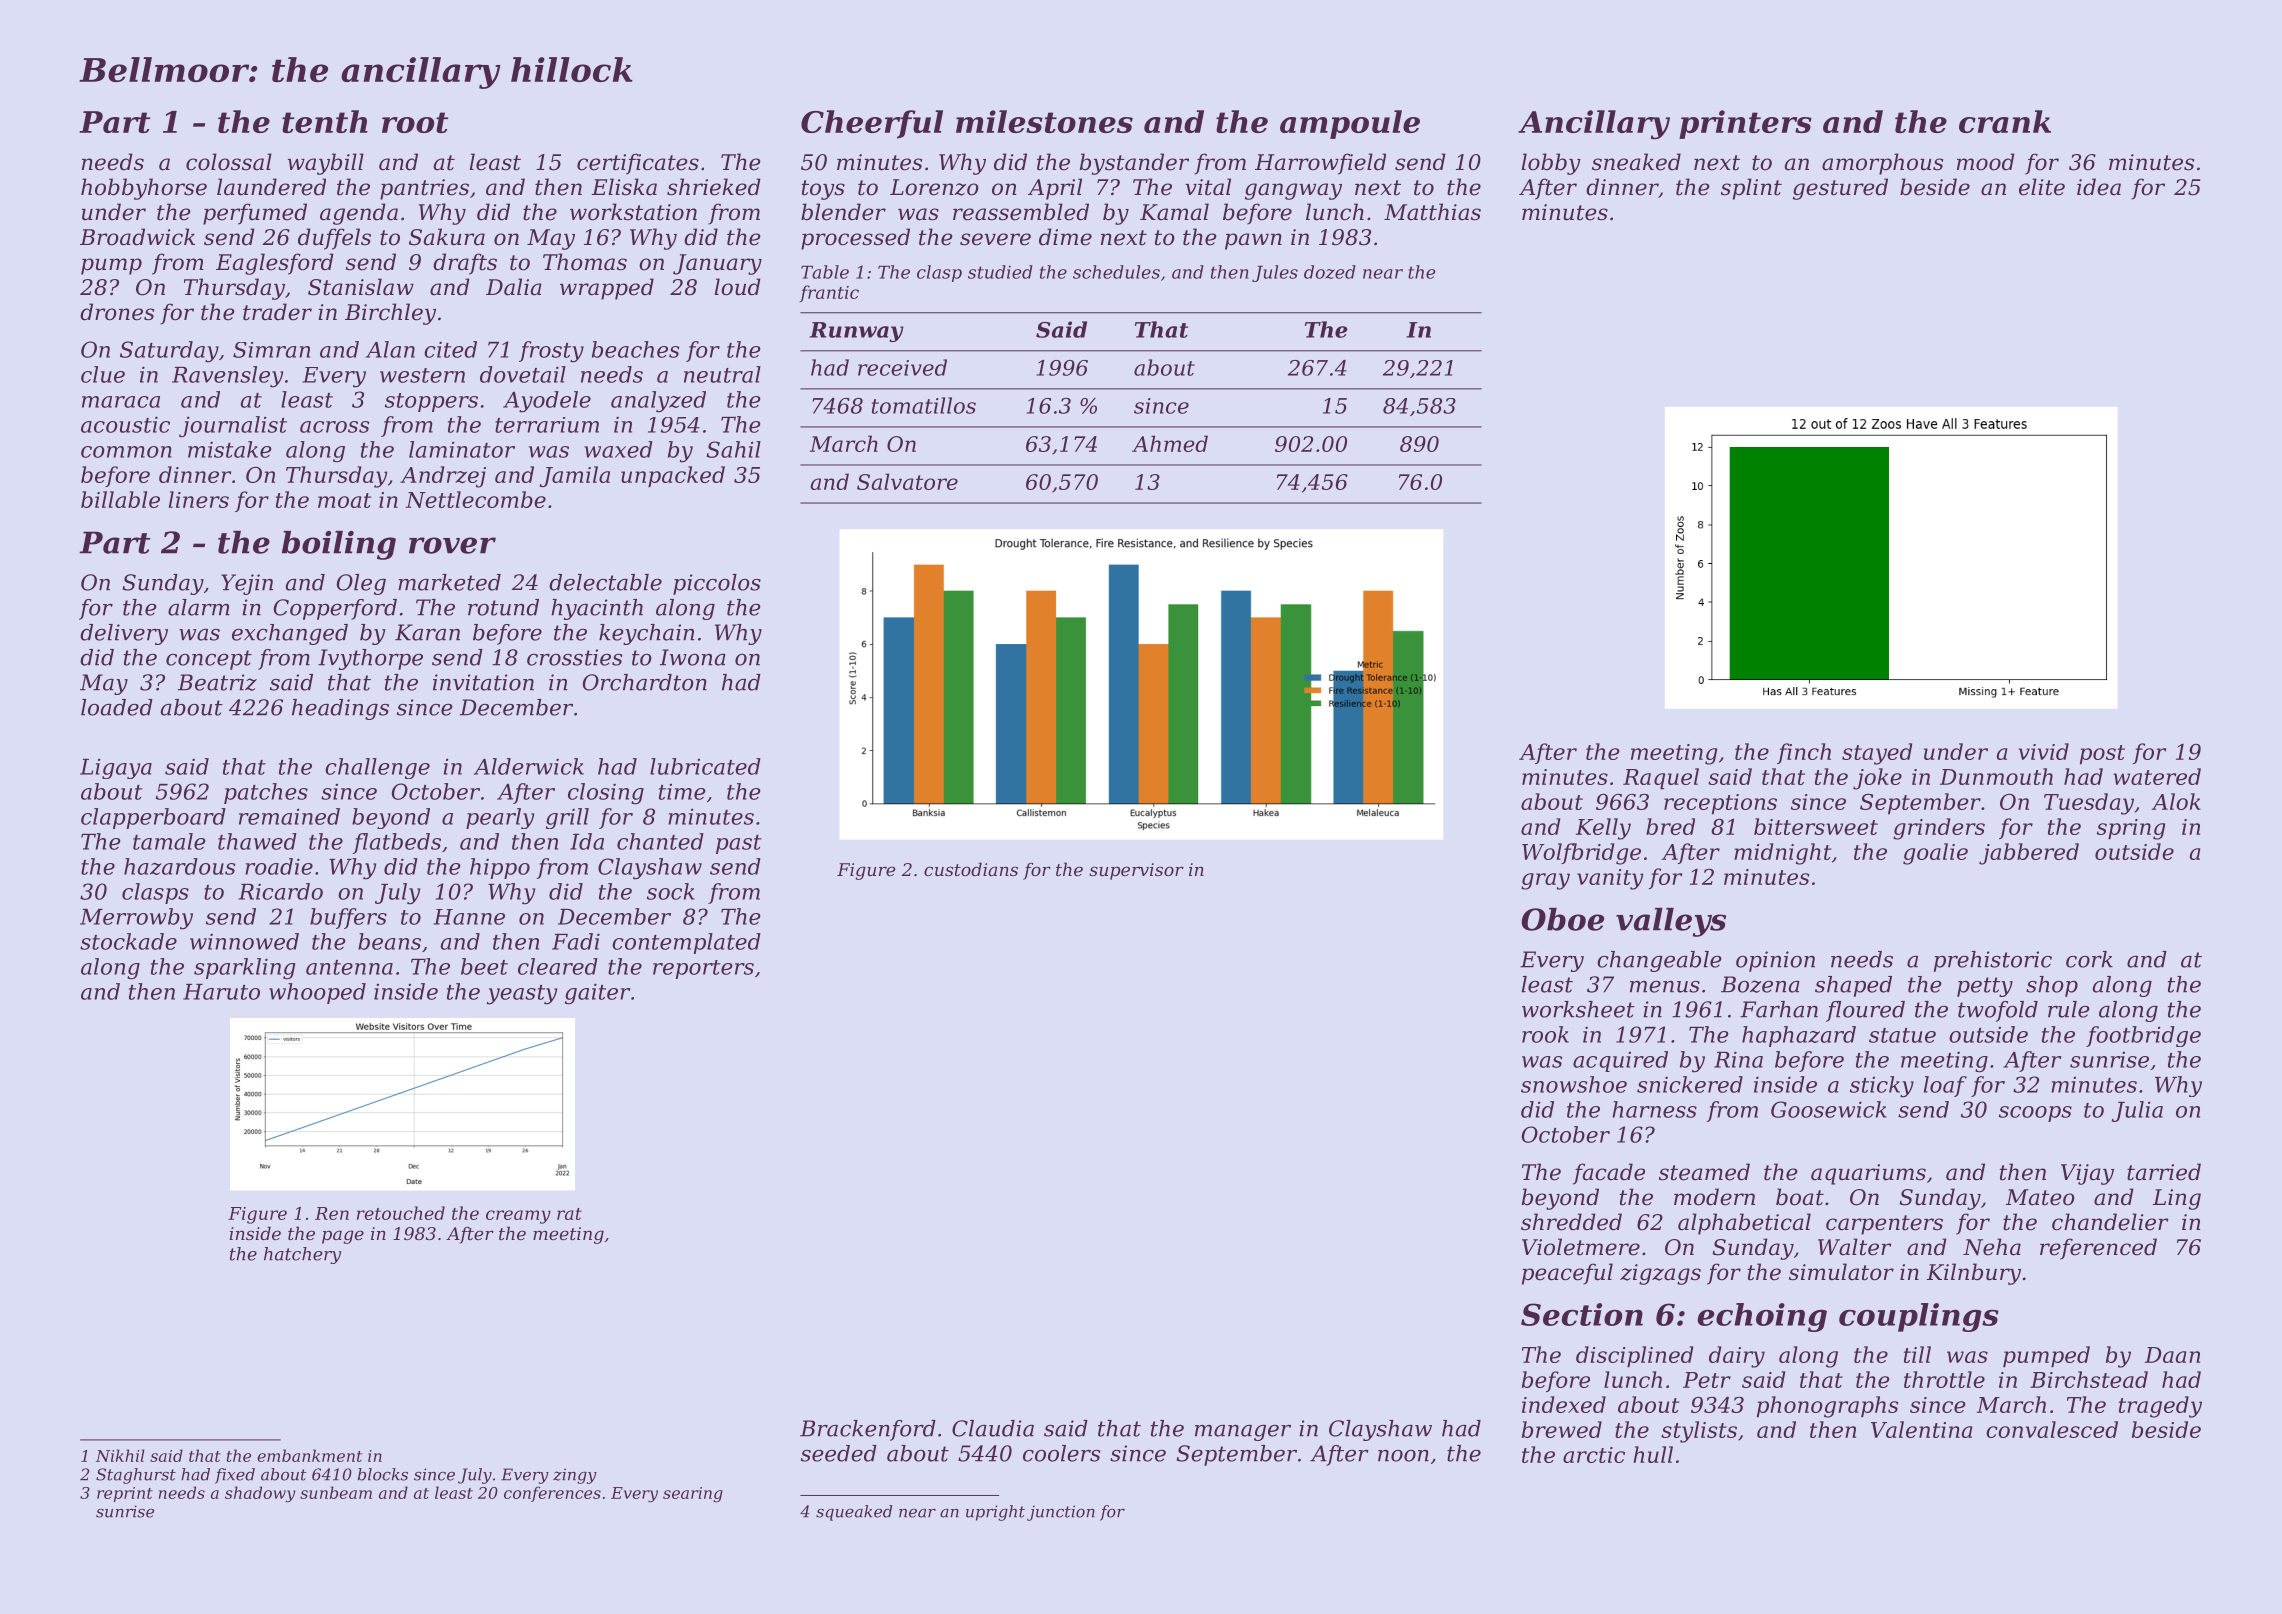 This page has width=2282, height=1614. What do you see at coordinates (260, 1494) in the page?
I see `shadowy` at bounding box center [260, 1494].
